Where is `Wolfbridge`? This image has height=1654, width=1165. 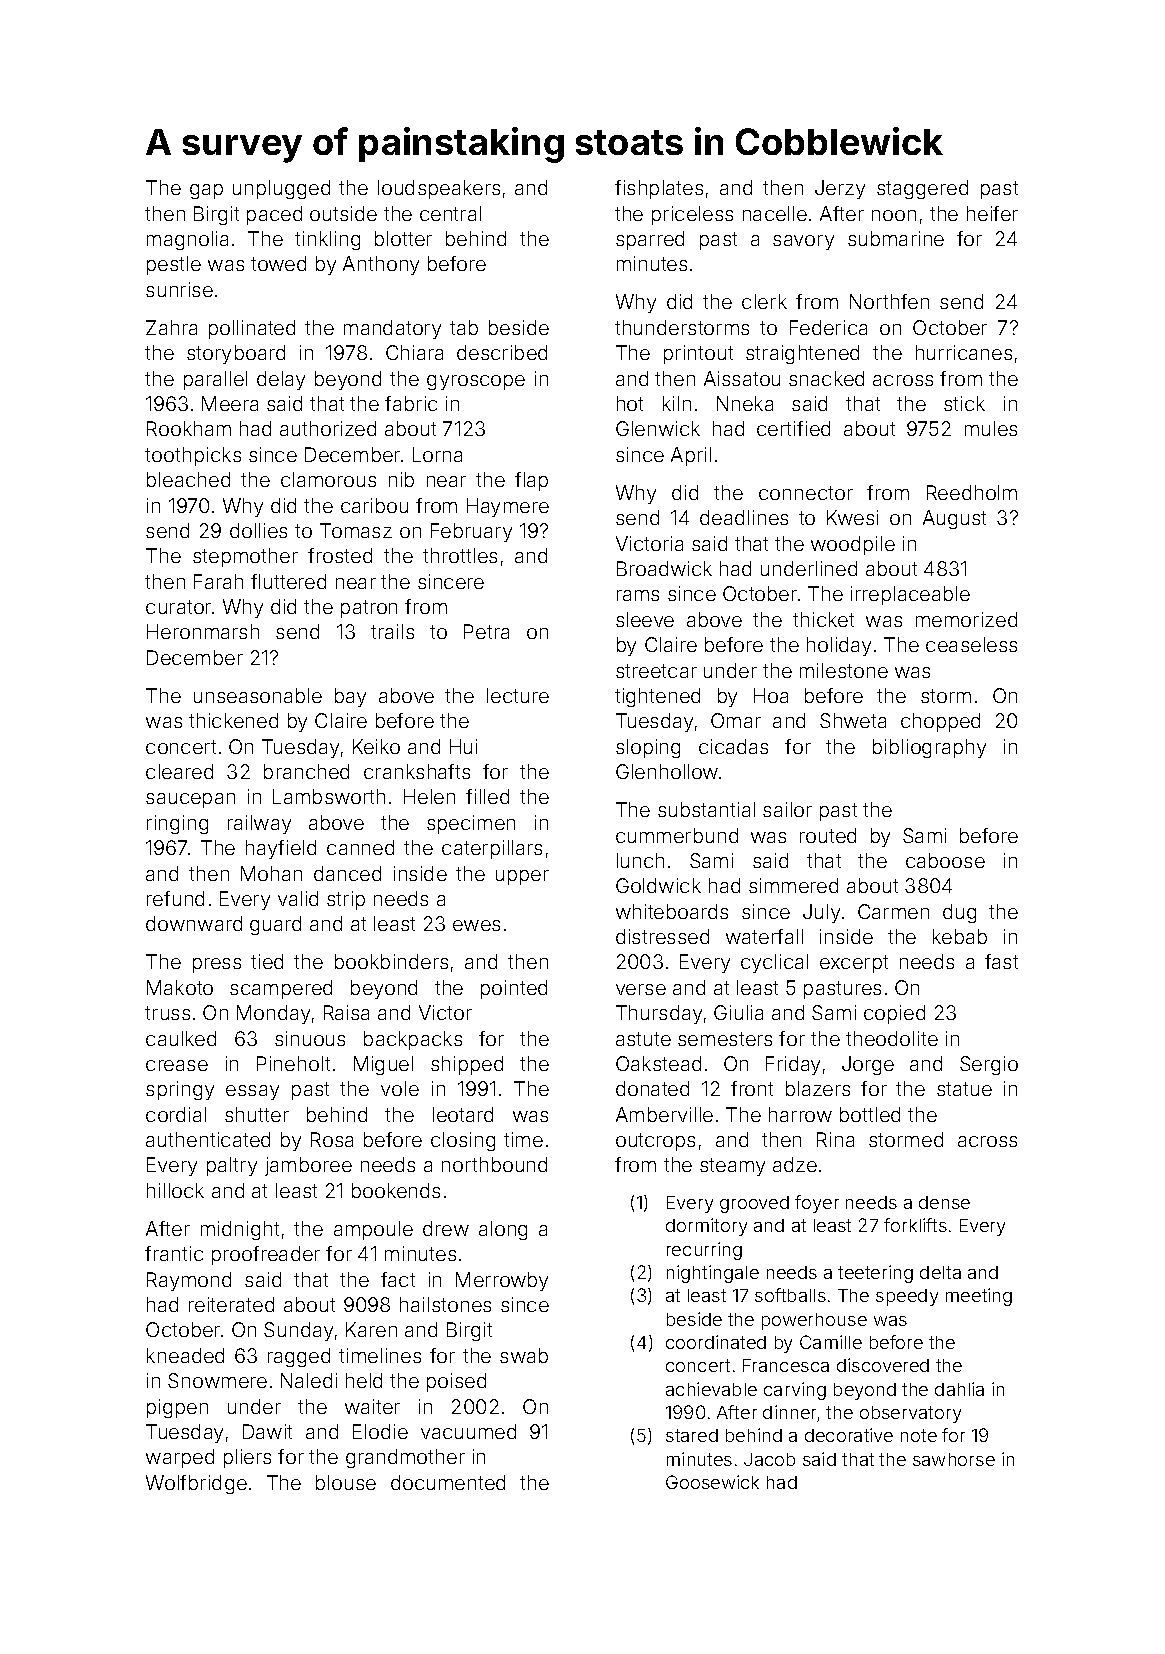 Wolfbridge is located at coordinates (196, 1484).
